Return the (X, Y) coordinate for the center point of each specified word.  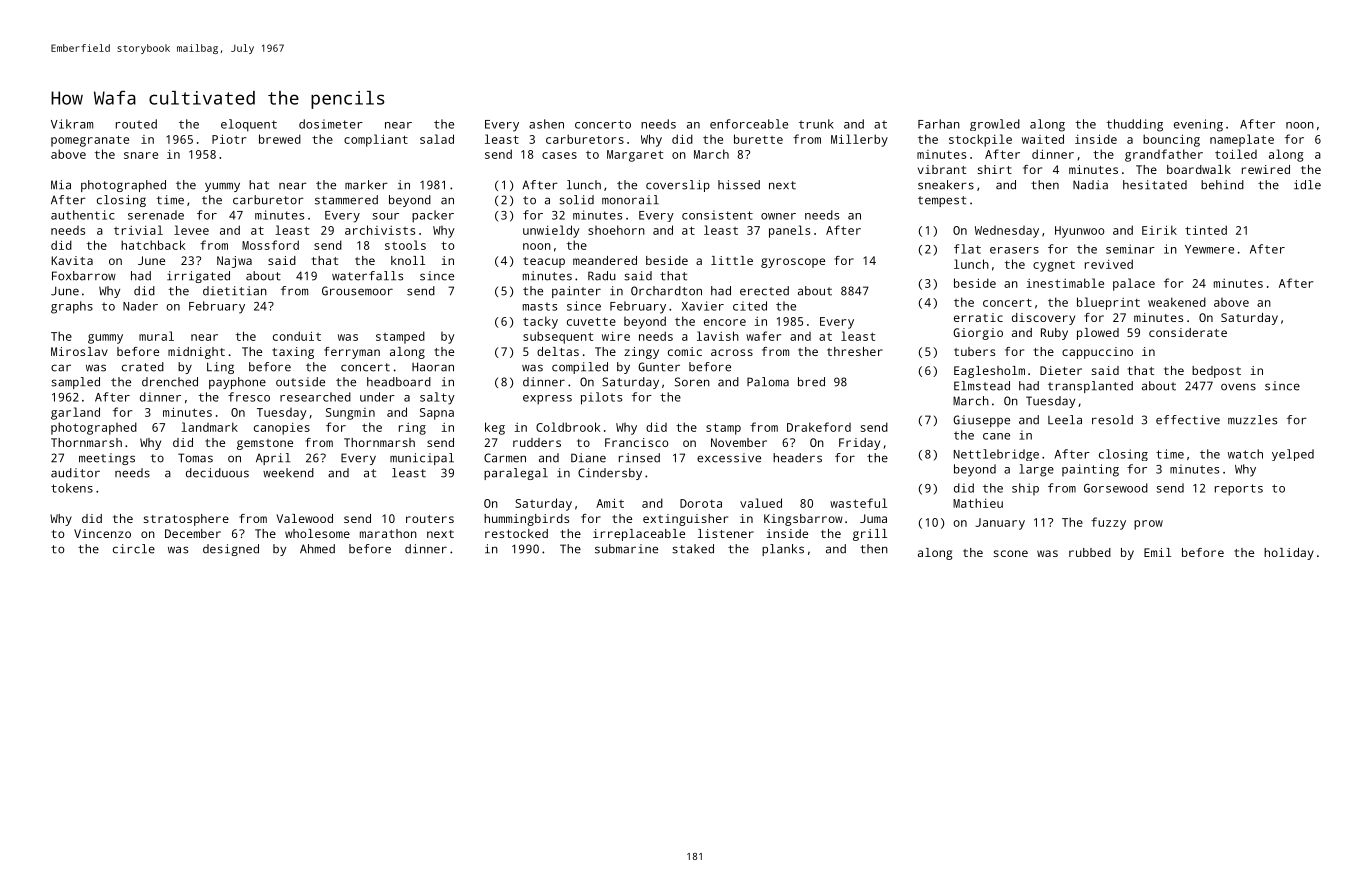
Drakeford (819, 427)
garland (75, 413)
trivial (138, 230)
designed (231, 550)
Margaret (635, 156)
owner (778, 216)
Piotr (229, 139)
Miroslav (79, 351)
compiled (580, 368)
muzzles (1252, 420)
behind (1222, 185)
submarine (626, 549)
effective (1188, 420)
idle (1307, 185)
